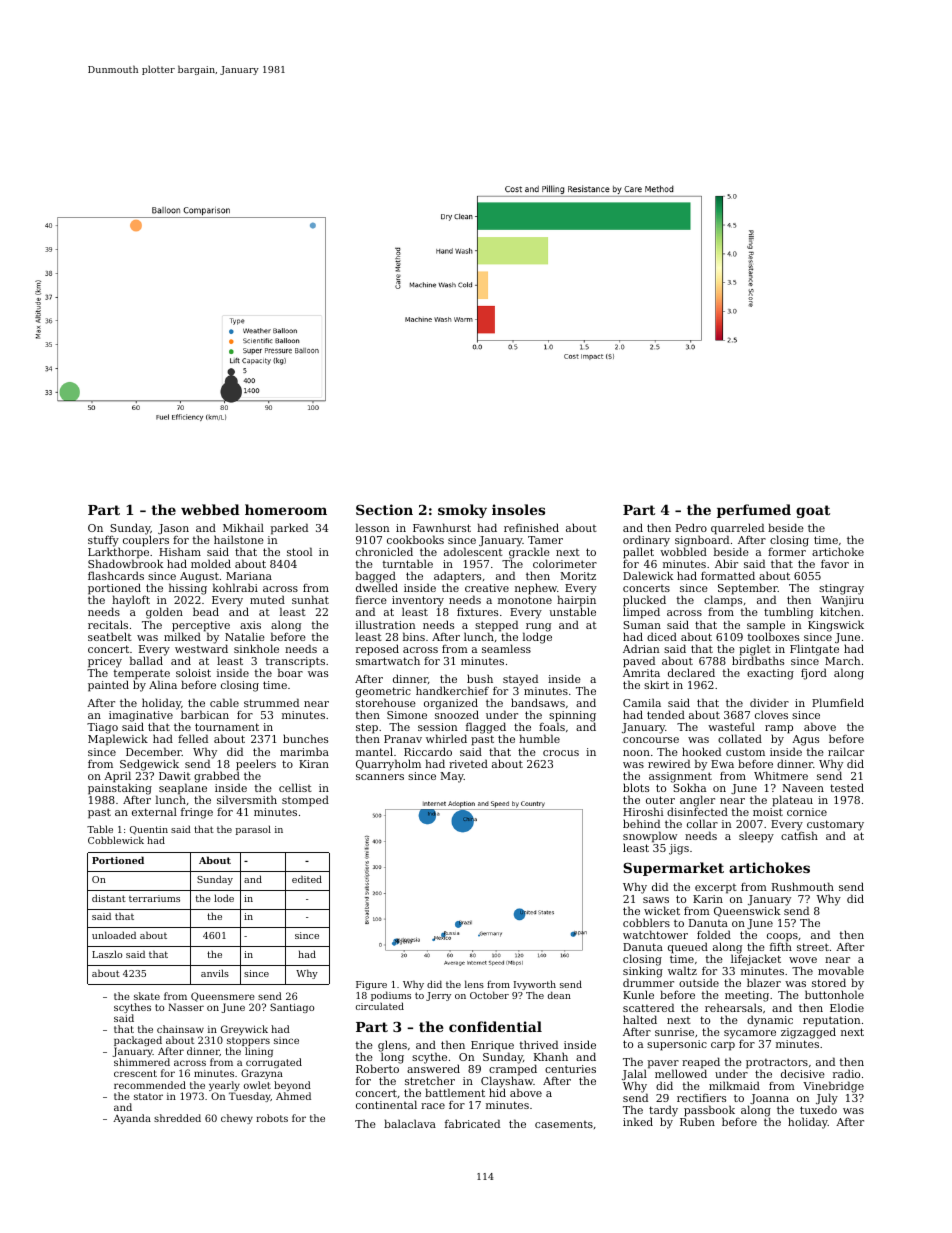 The image size is (952, 1233). I want to click on smoky, so click(462, 511).
